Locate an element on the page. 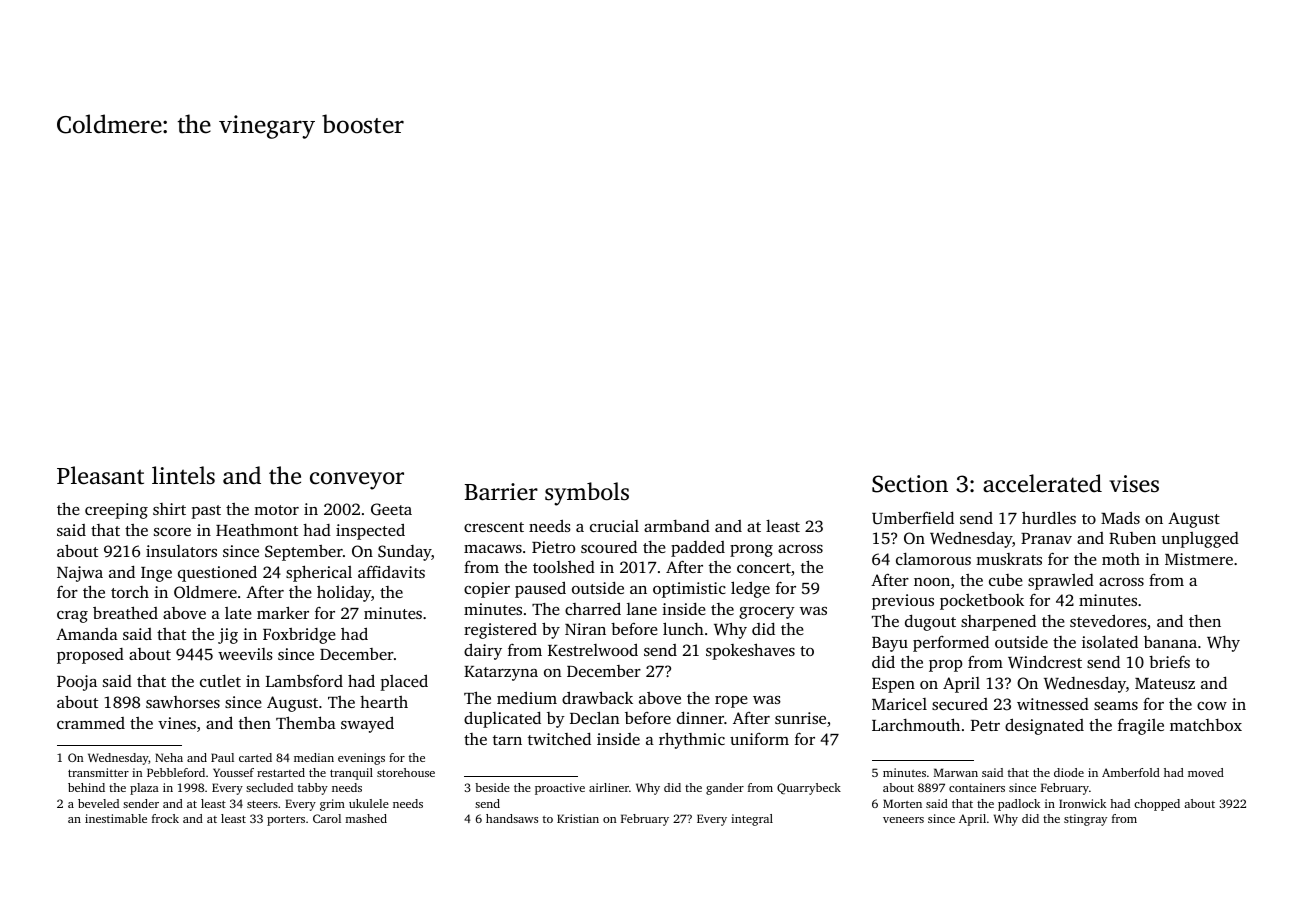 Image resolution: width=1308 pixels, height=924 pixels. handsaws is located at coordinates (512, 818).
